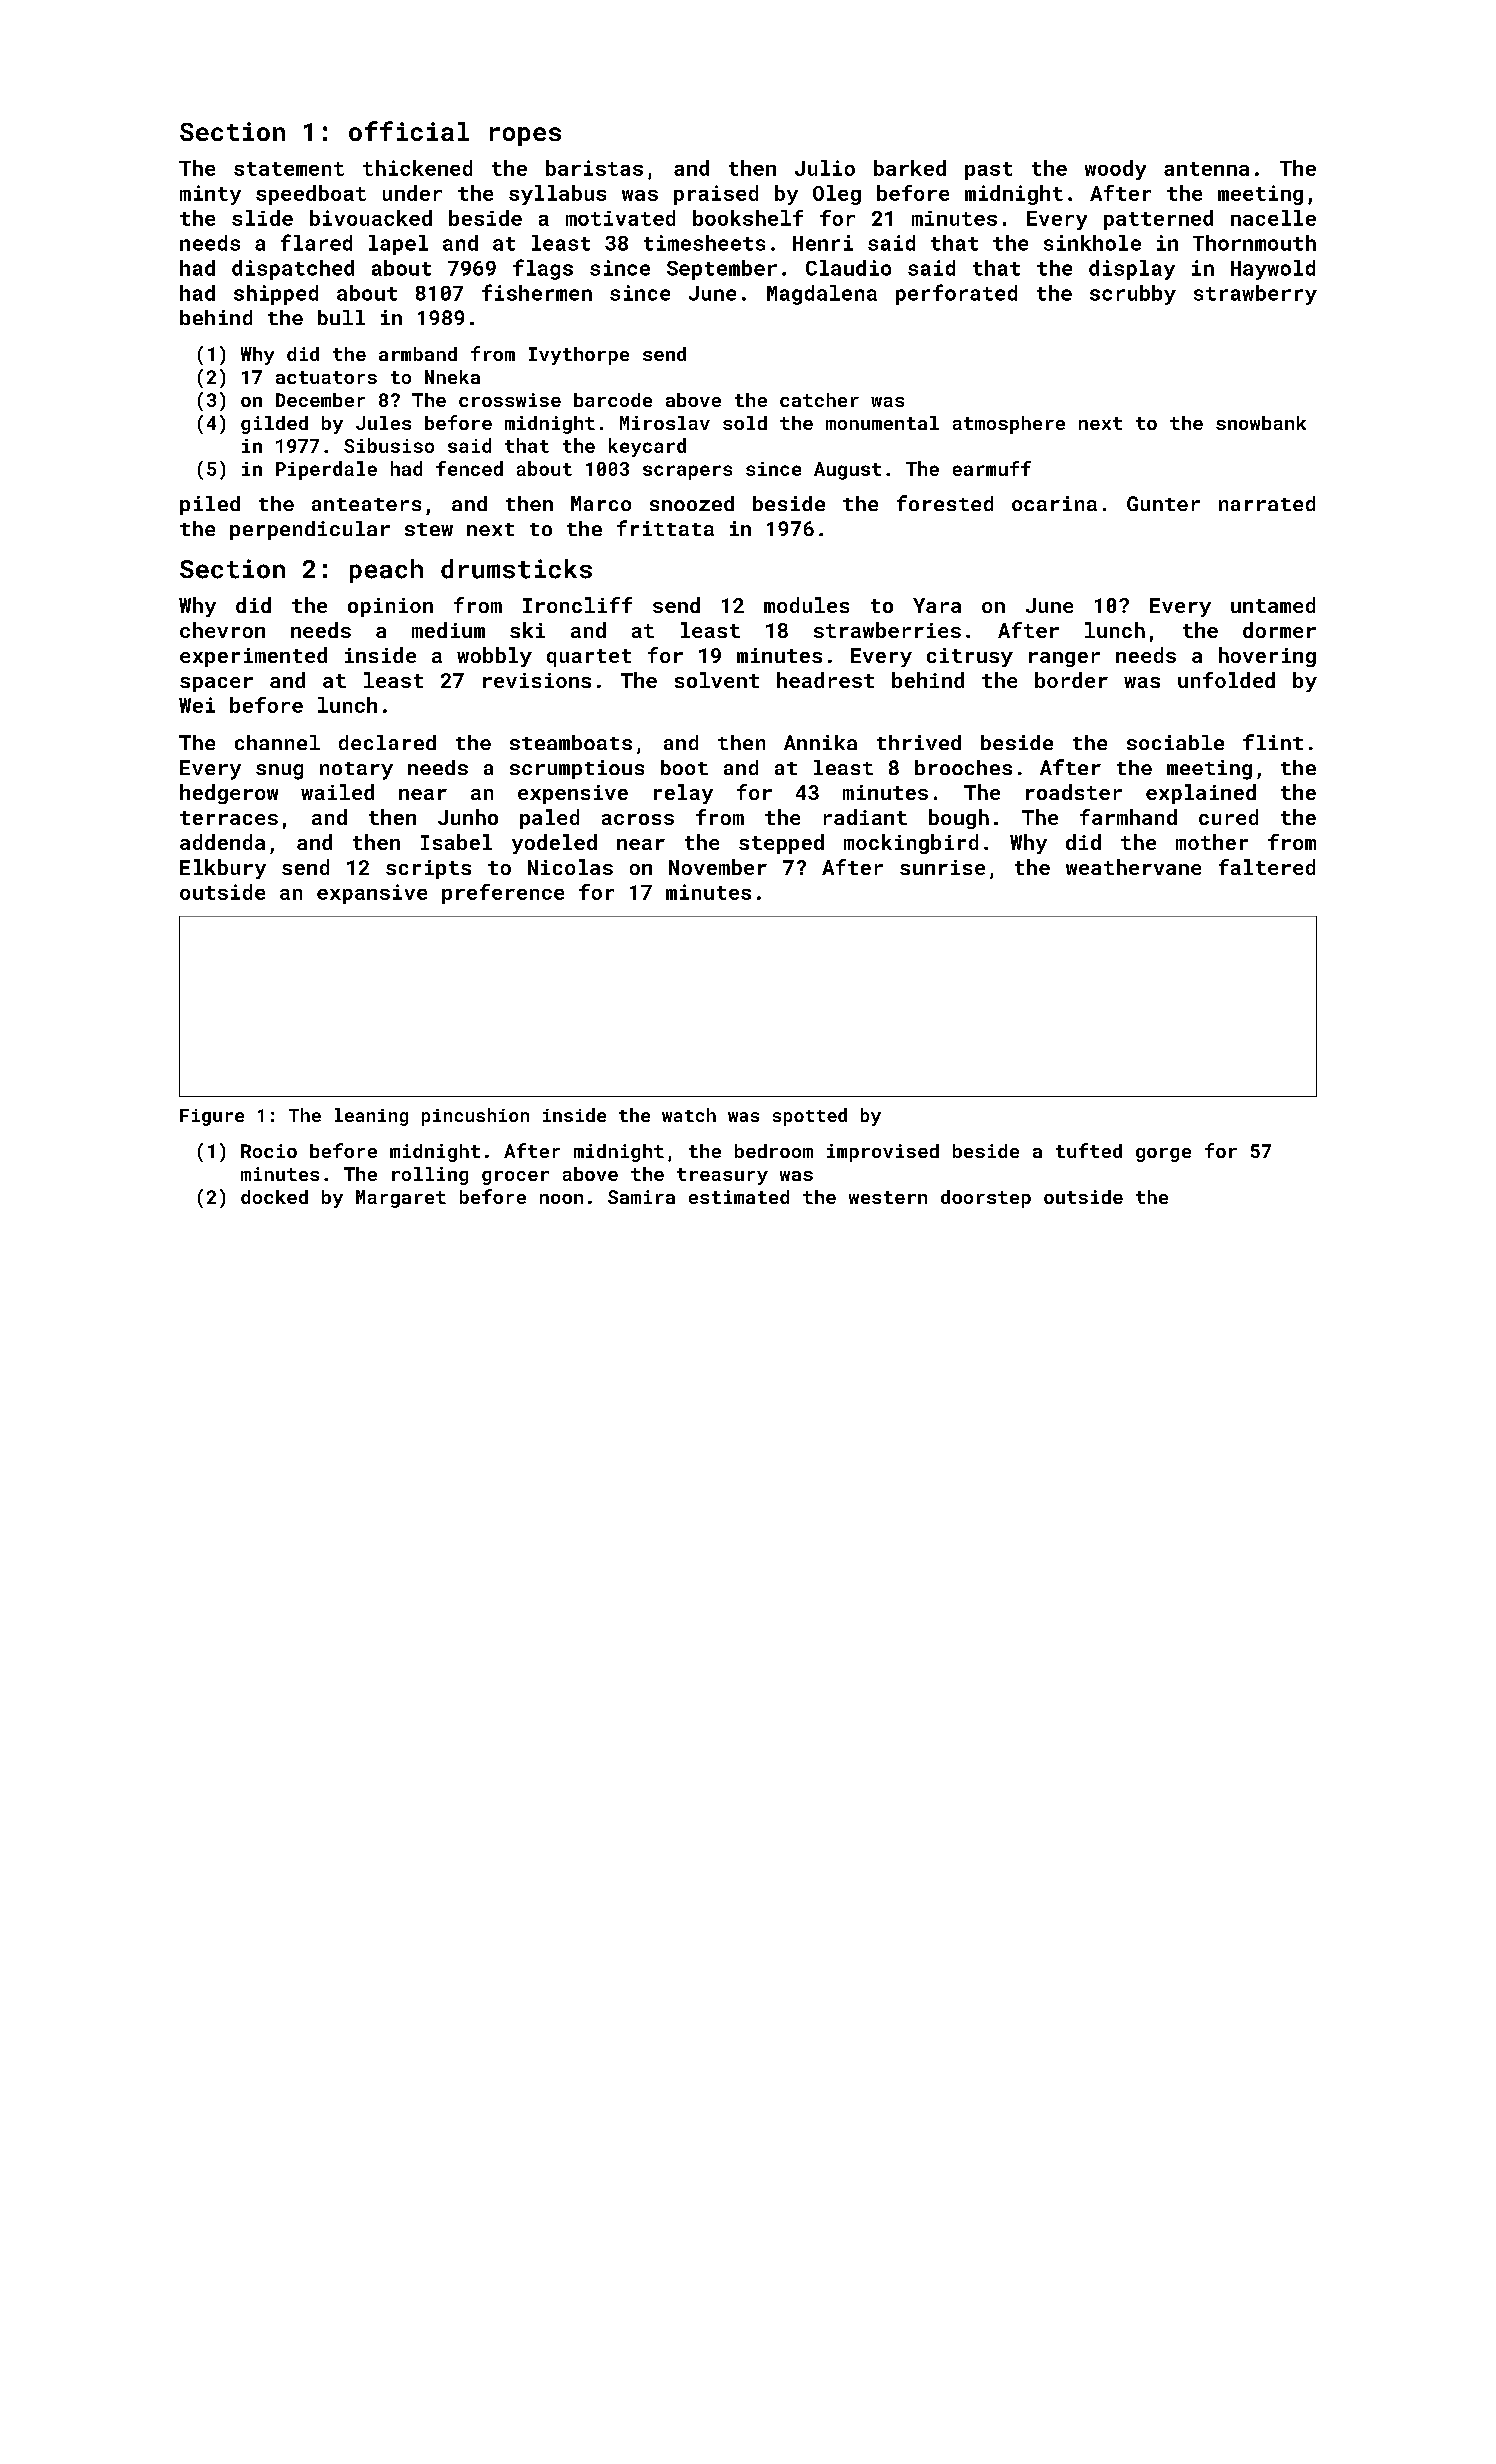  Describe the element at coordinates (718, 867) in the page. I see `November` at that location.
